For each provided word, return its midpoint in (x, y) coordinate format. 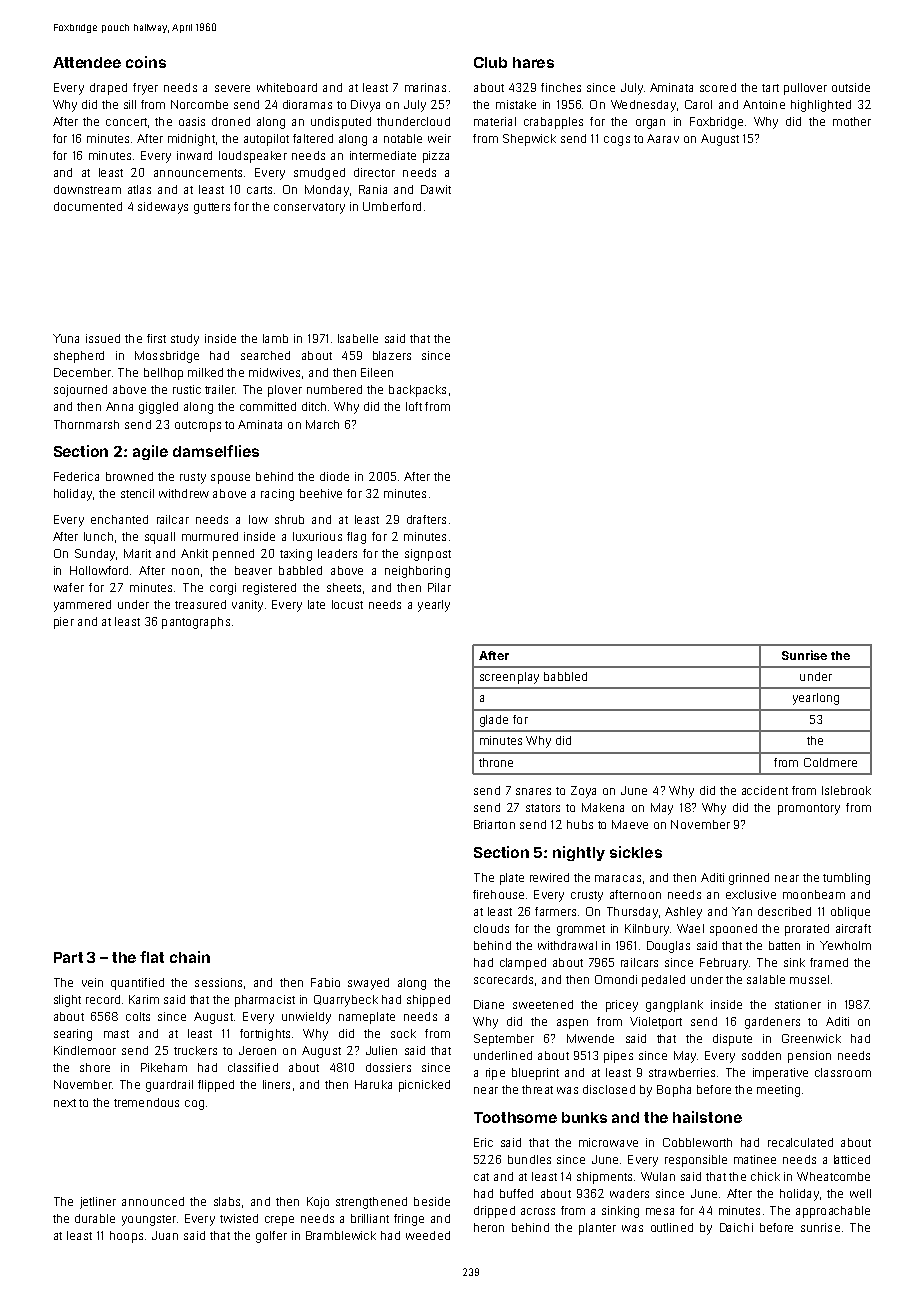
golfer (271, 1237)
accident (765, 790)
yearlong (816, 699)
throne (496, 762)
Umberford (392, 206)
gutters (212, 208)
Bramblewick (341, 1235)
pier (64, 623)
